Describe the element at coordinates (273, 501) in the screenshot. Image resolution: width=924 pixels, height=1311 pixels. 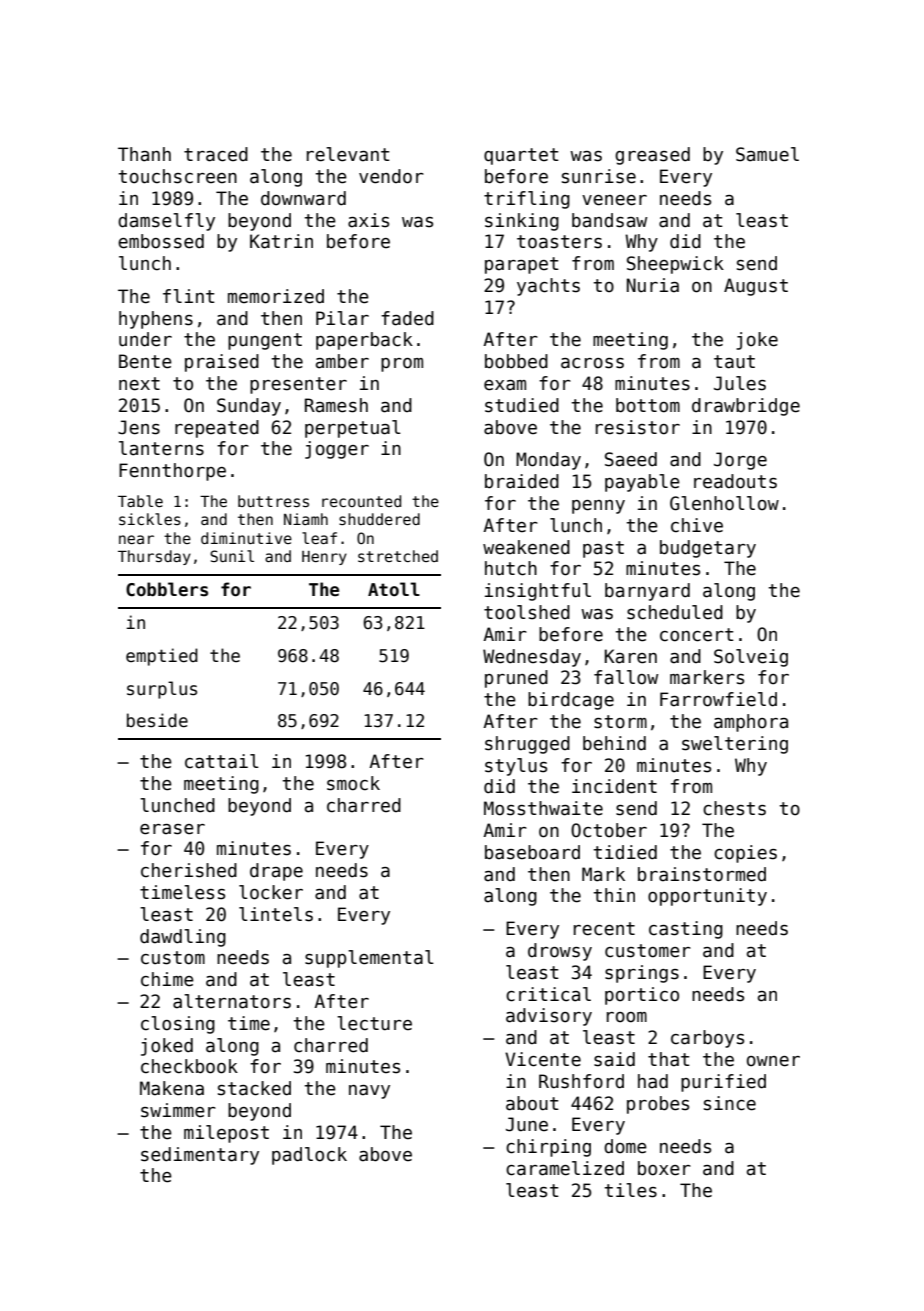
I see `buttress` at that location.
